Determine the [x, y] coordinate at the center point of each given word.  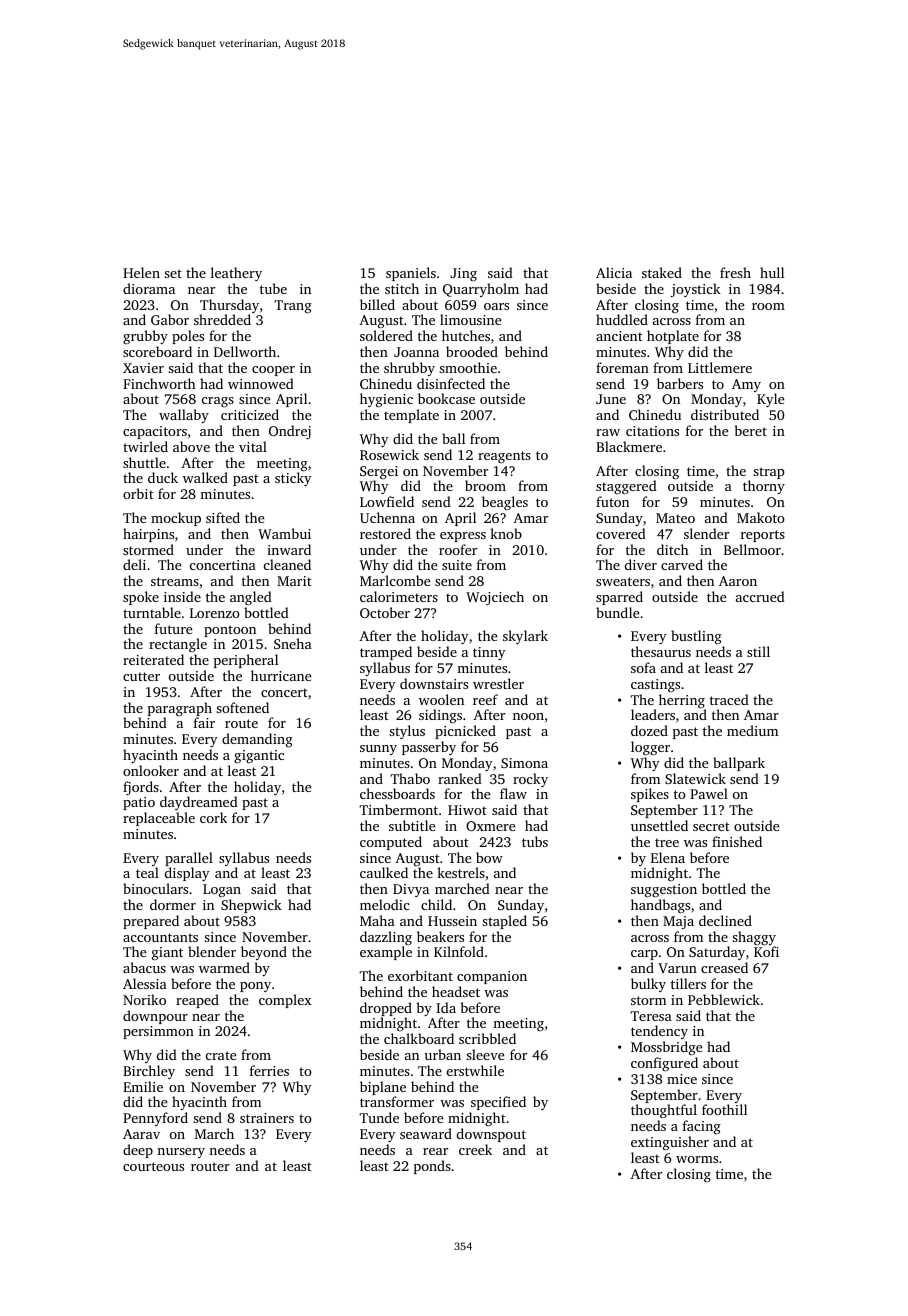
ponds [432, 1167]
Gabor [170, 319]
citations [652, 431]
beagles [505, 503]
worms [697, 1159]
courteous [153, 1166]
